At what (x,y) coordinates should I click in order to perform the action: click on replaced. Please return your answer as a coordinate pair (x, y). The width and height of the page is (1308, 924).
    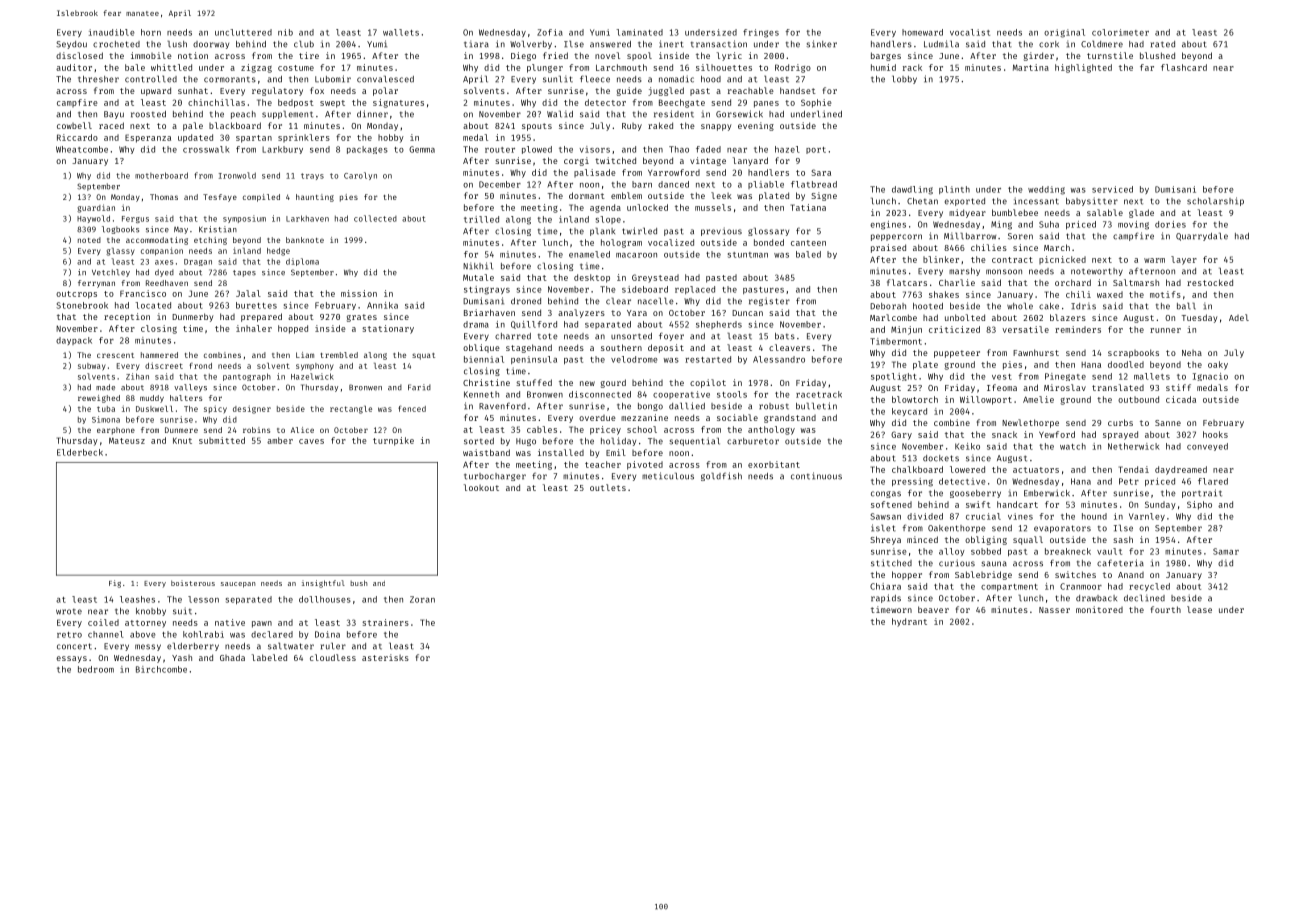
    Looking at the image, I should click on (695, 290).
